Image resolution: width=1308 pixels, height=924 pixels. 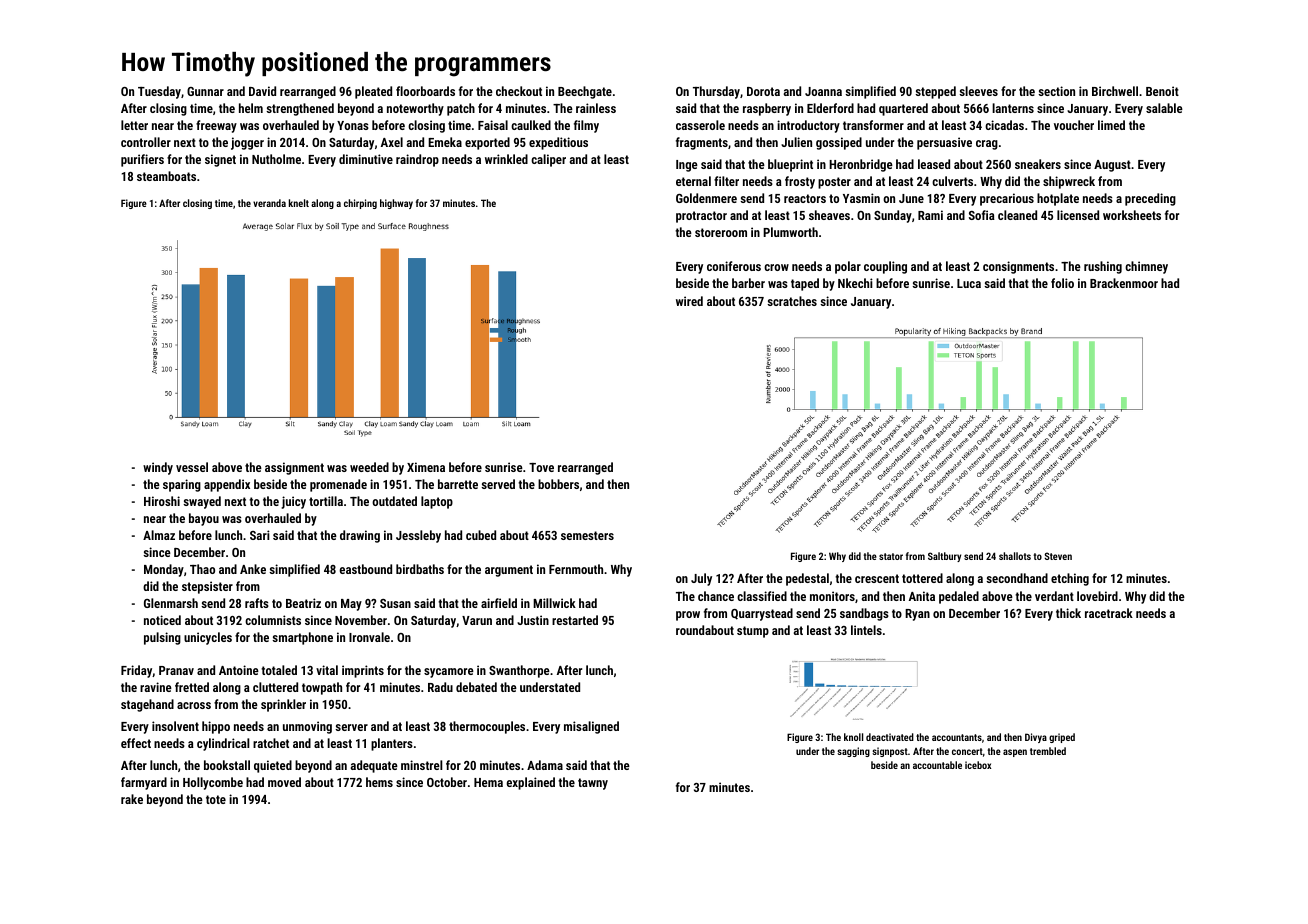 I want to click on Luca, so click(x=969, y=283).
